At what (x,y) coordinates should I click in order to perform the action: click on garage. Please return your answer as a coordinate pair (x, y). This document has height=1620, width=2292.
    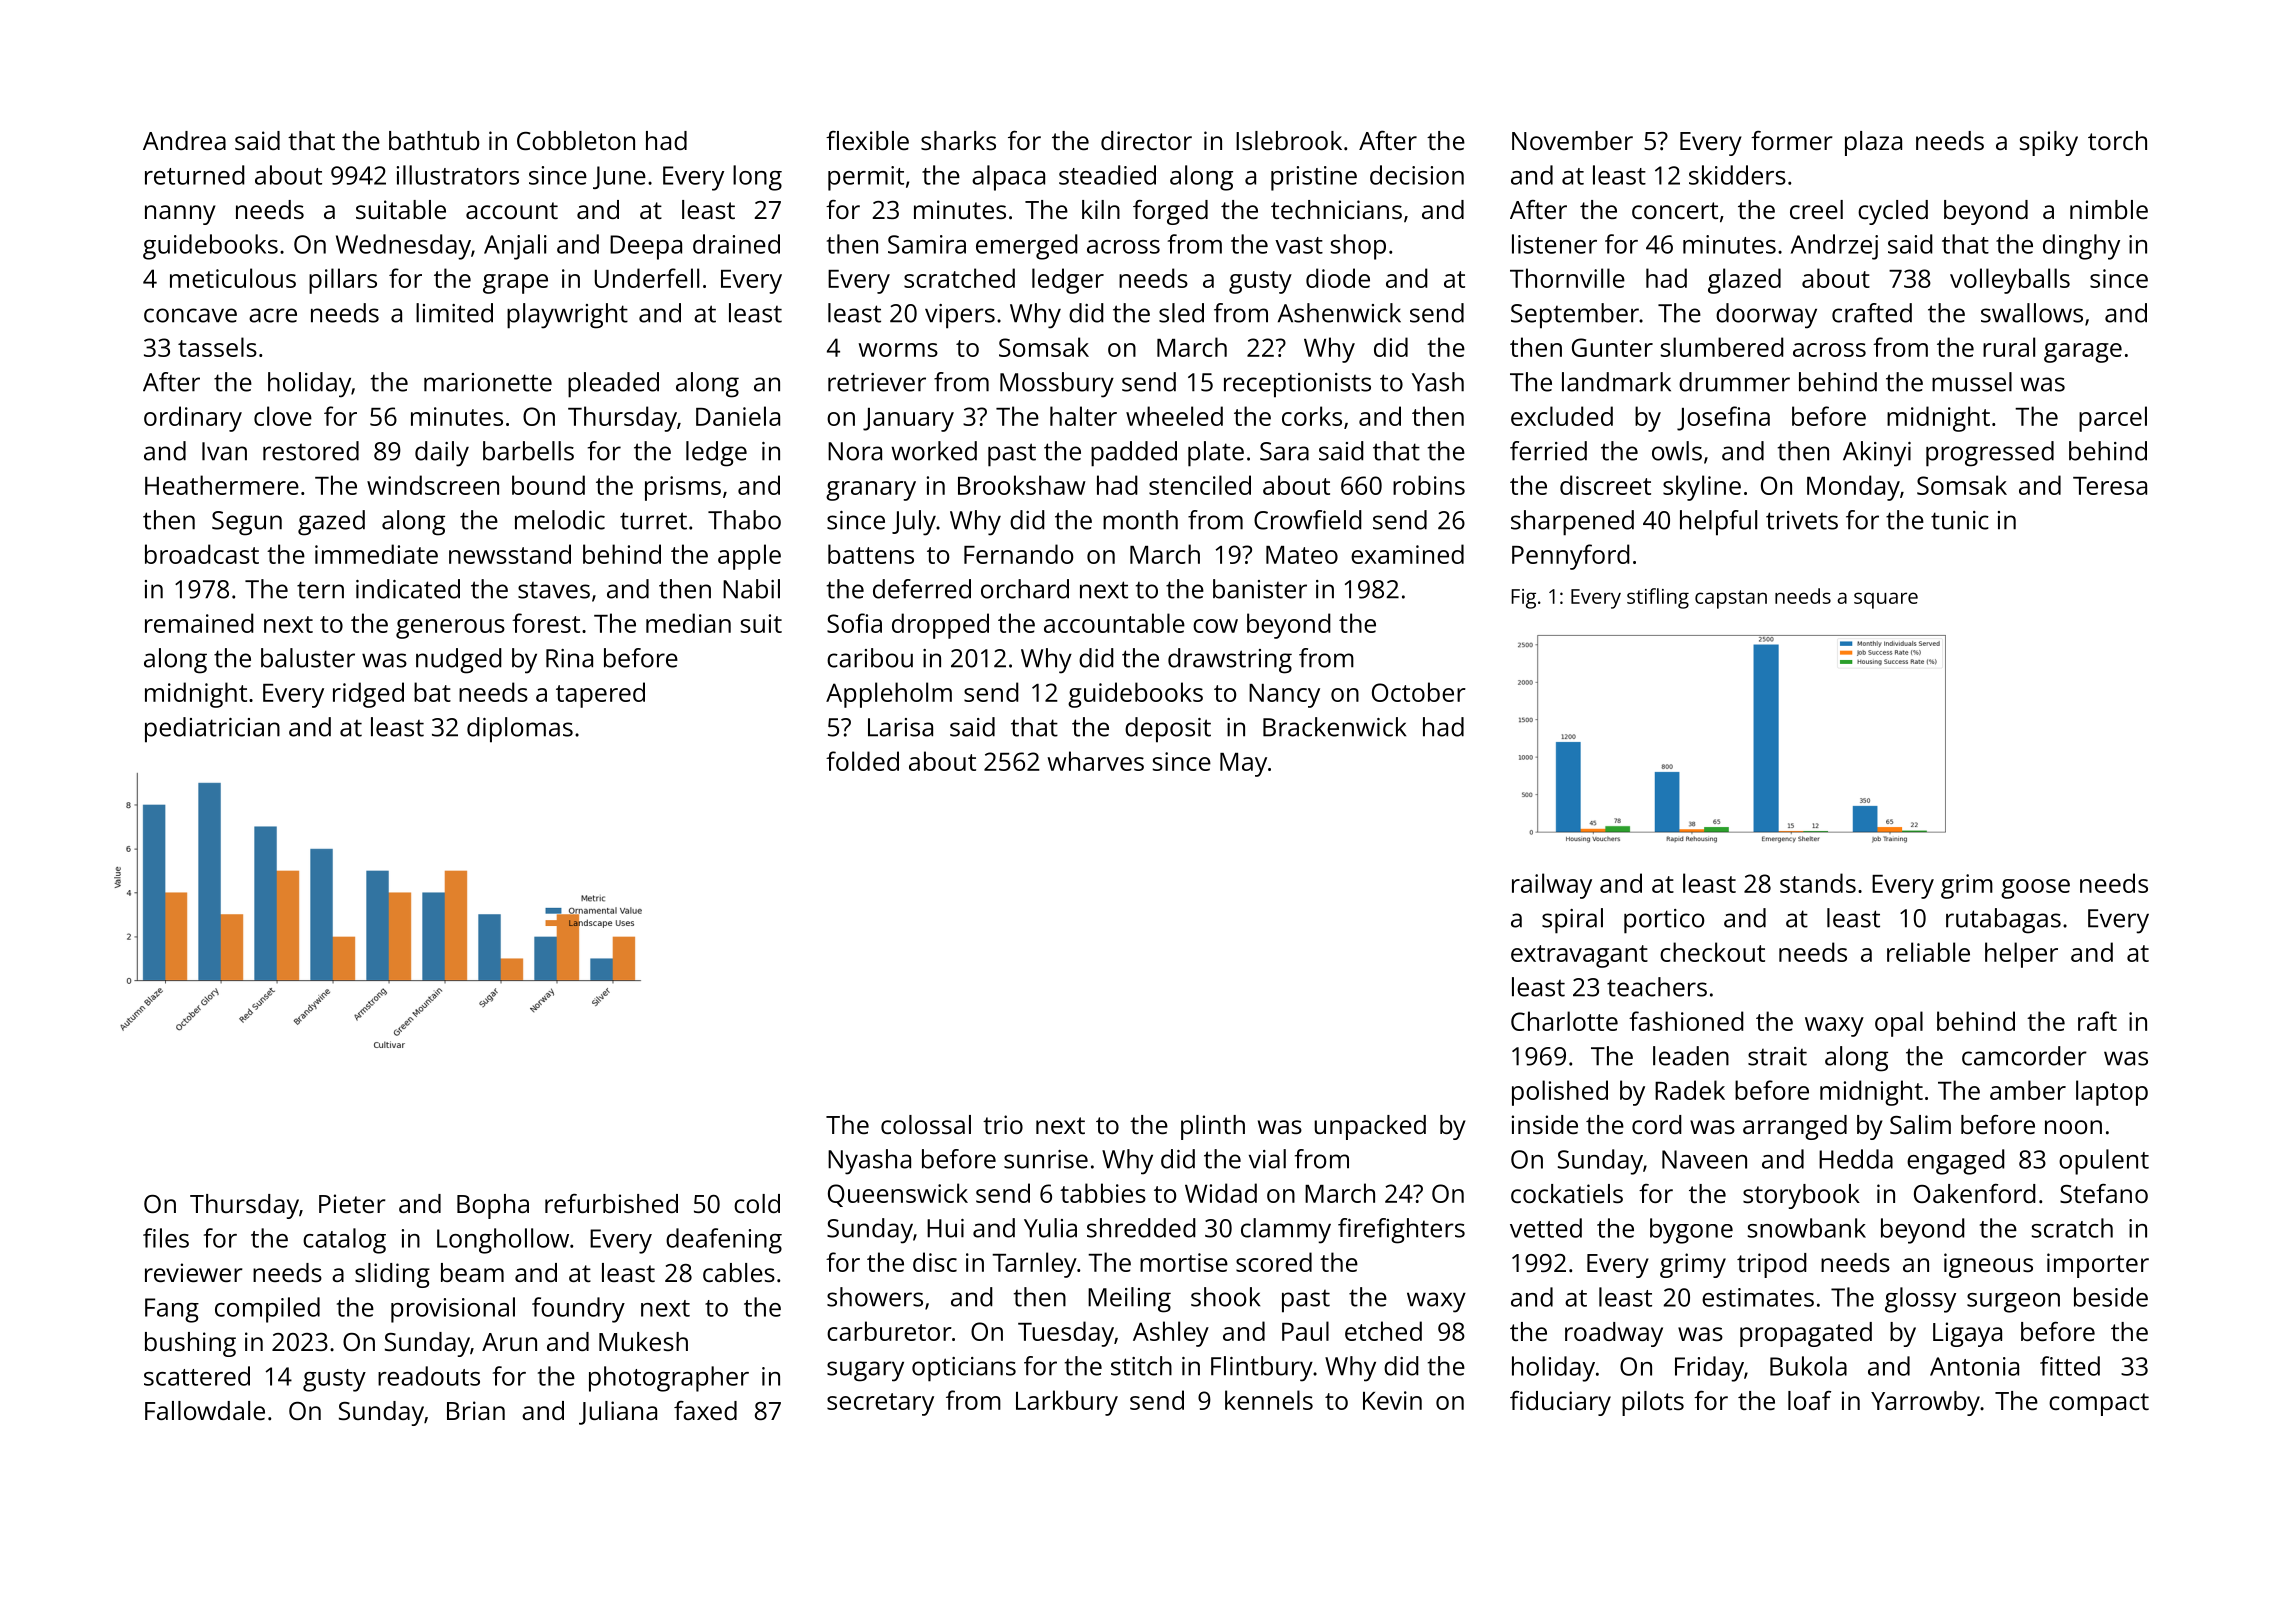
    Looking at the image, I should click on (2083, 353).
